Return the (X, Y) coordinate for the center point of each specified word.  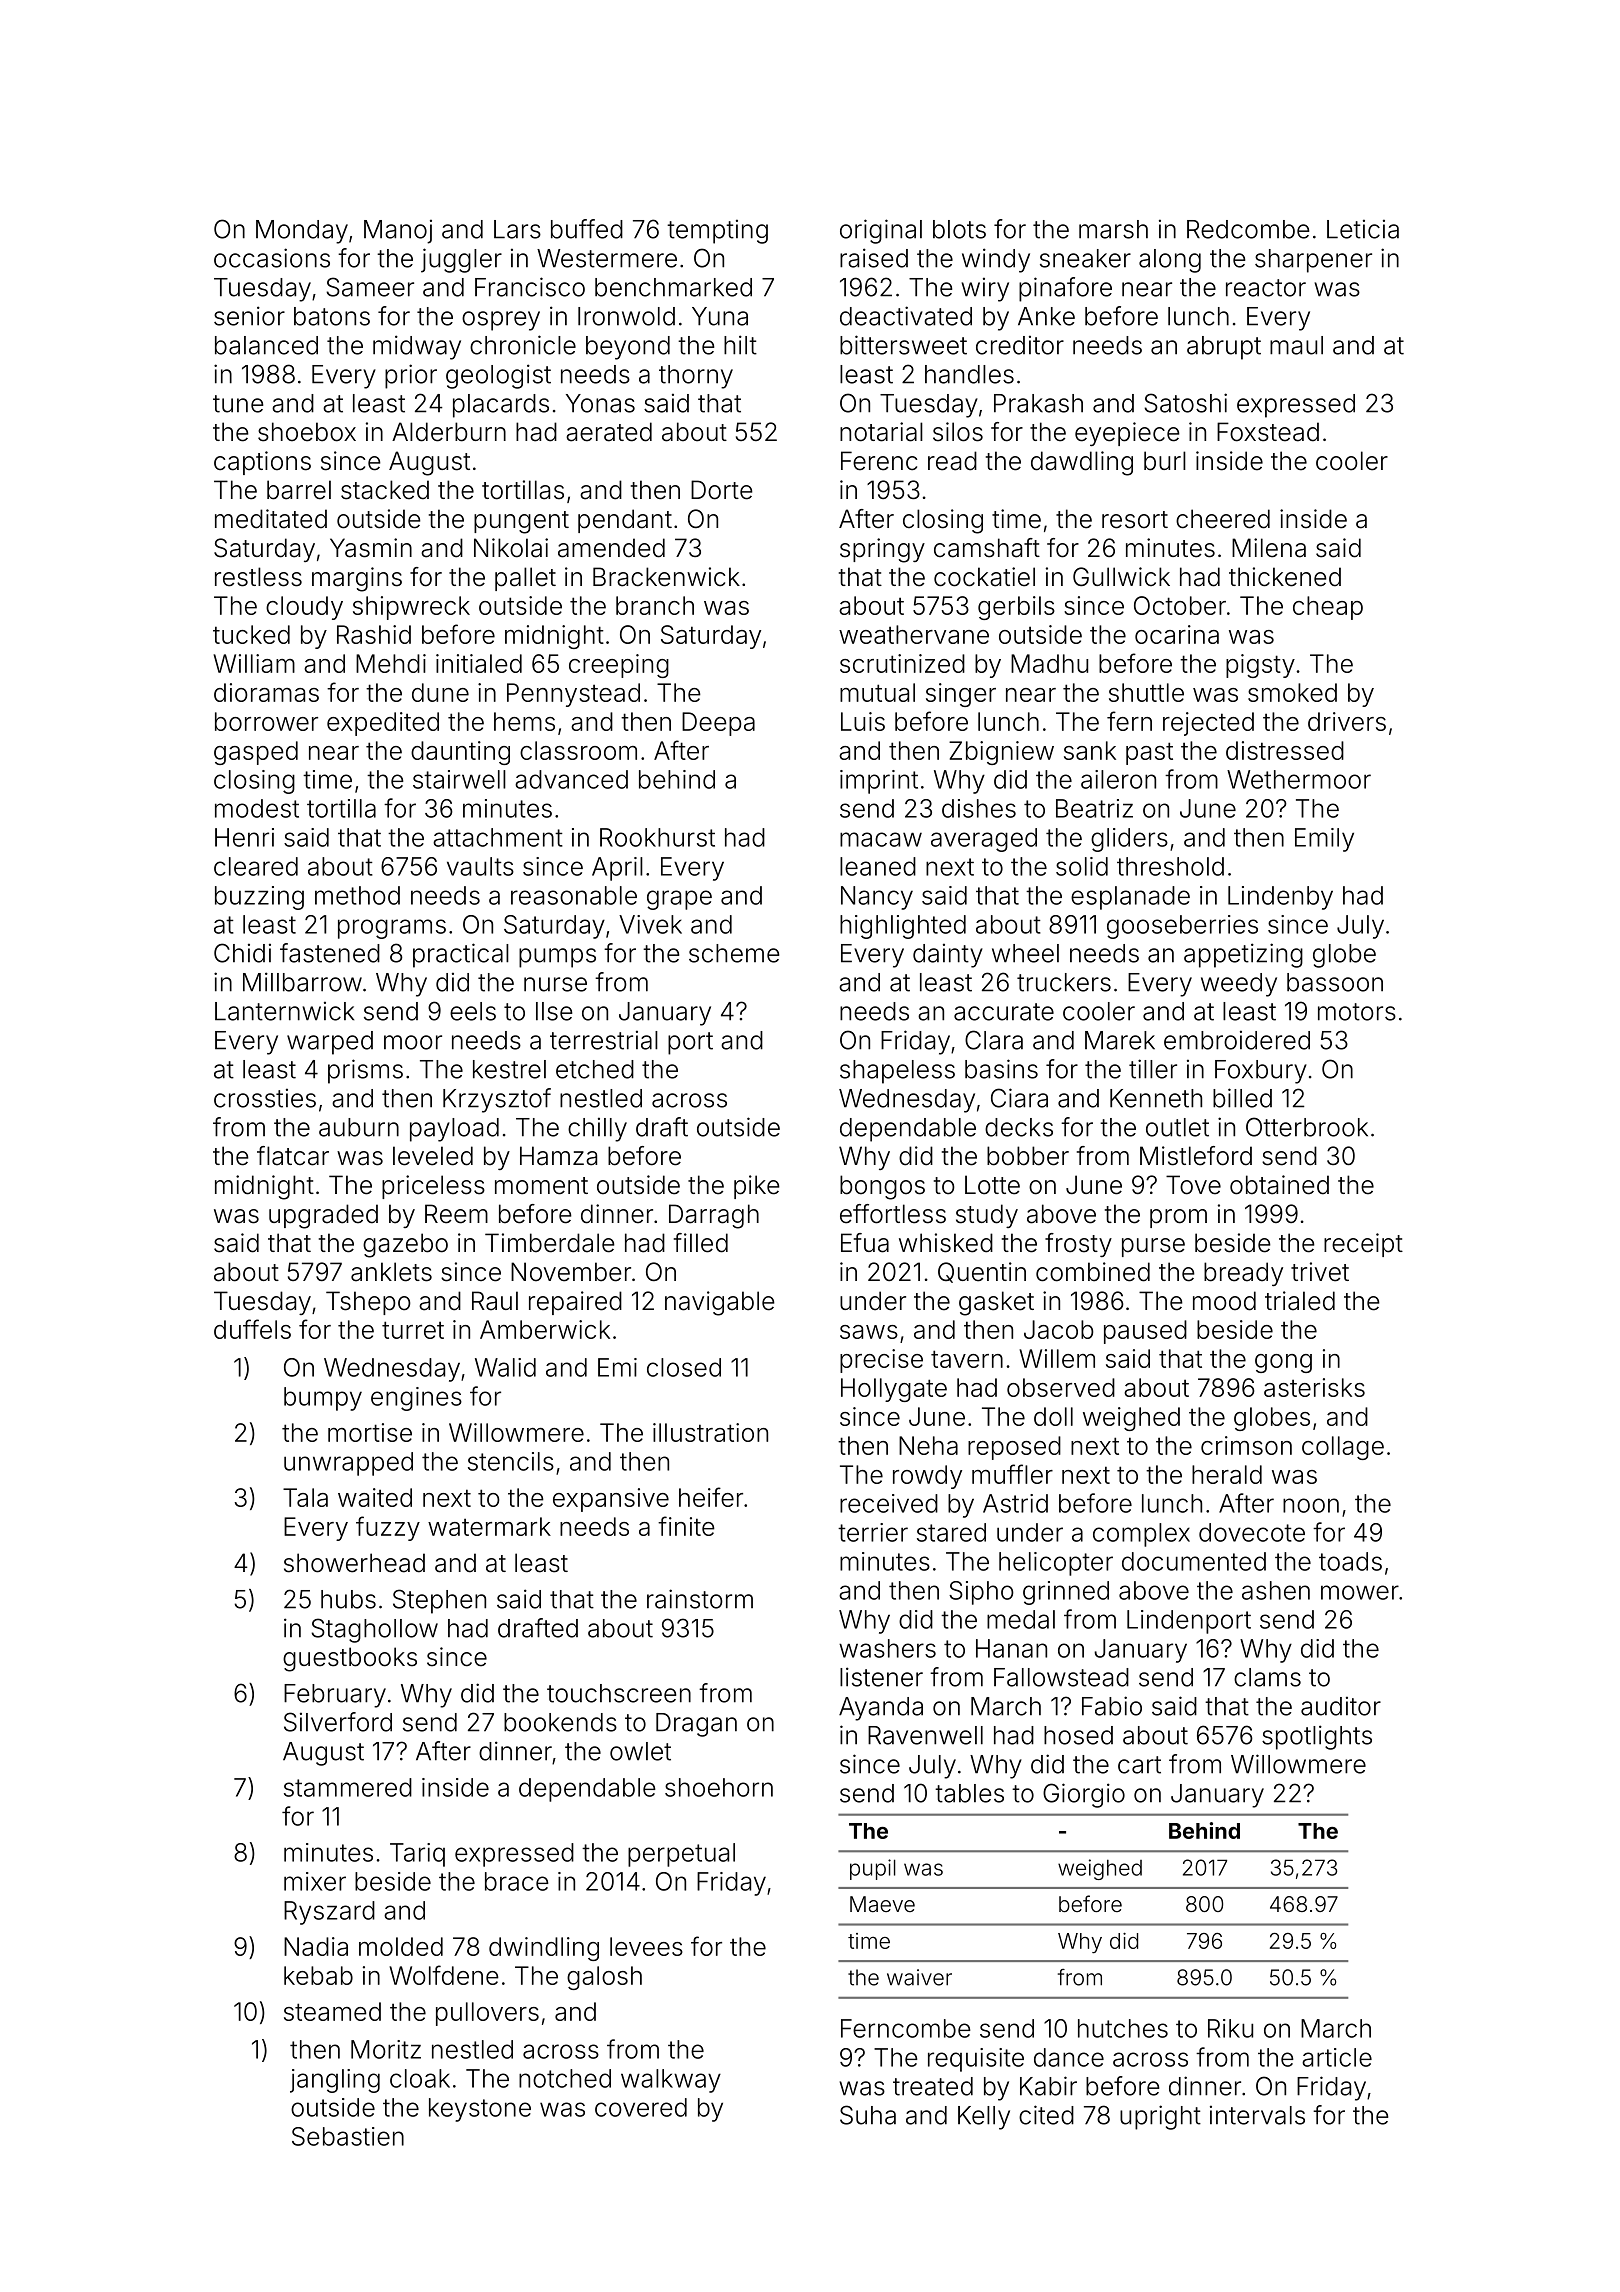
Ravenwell (925, 1735)
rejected (1208, 724)
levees (646, 1946)
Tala (305, 1497)
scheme (734, 953)
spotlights (1317, 1737)
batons (332, 316)
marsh (1113, 229)
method (357, 895)
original (881, 231)
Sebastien (348, 2136)
